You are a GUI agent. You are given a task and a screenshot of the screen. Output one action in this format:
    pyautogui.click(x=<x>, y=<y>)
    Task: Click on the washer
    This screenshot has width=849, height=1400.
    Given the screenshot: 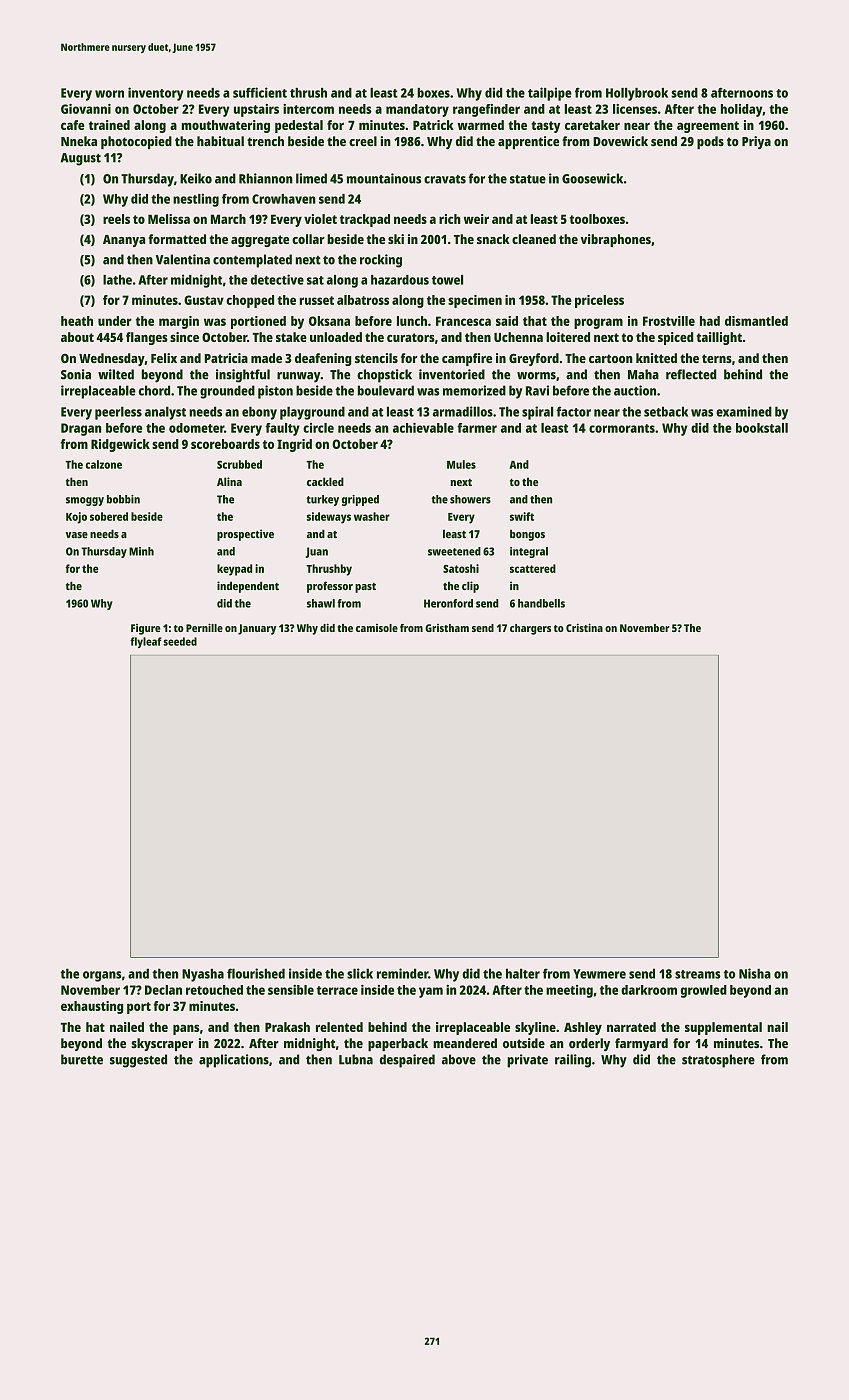 What is the action you would take?
    pyautogui.click(x=372, y=516)
